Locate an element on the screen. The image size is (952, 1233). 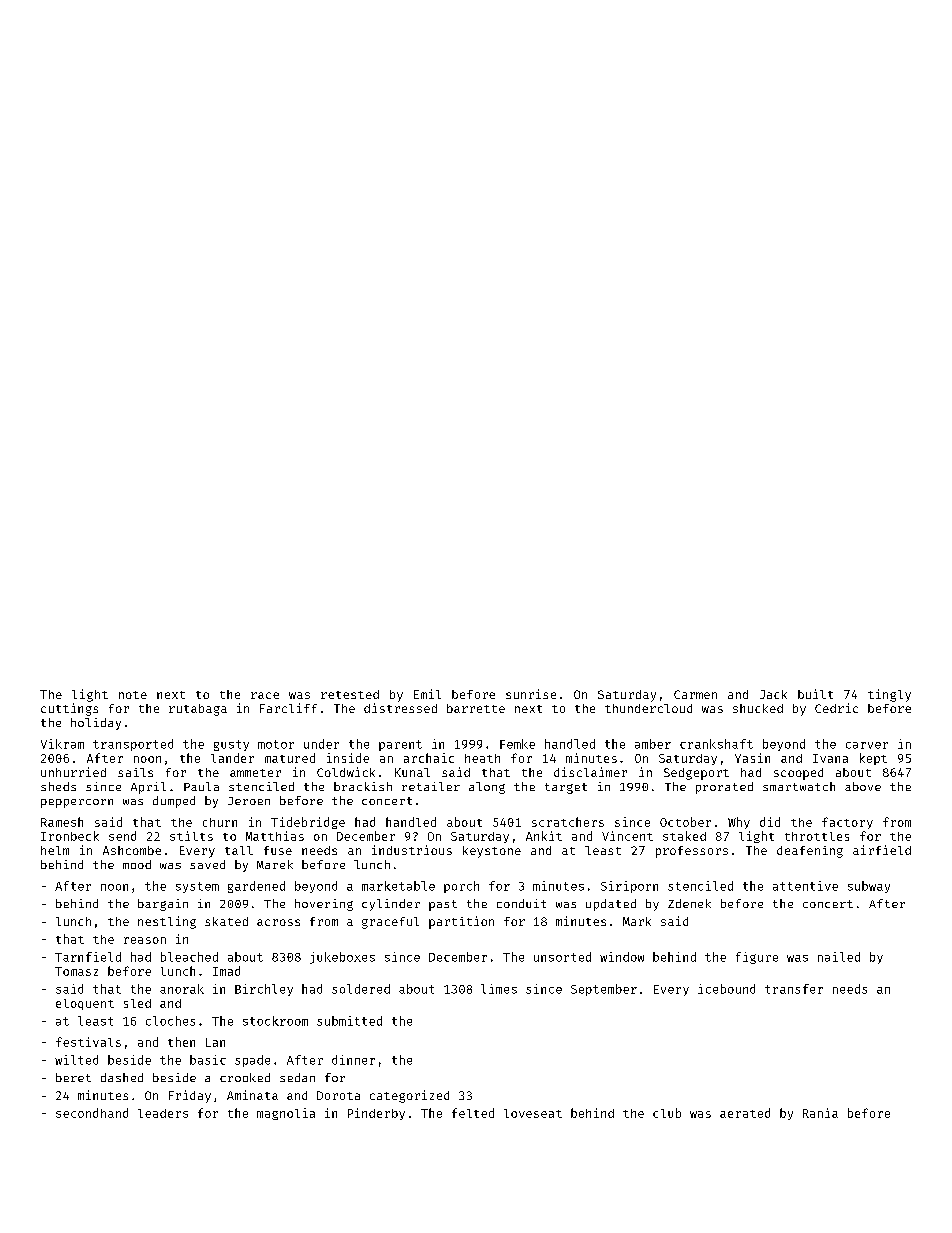
cuttings is located at coordinates (69, 709).
